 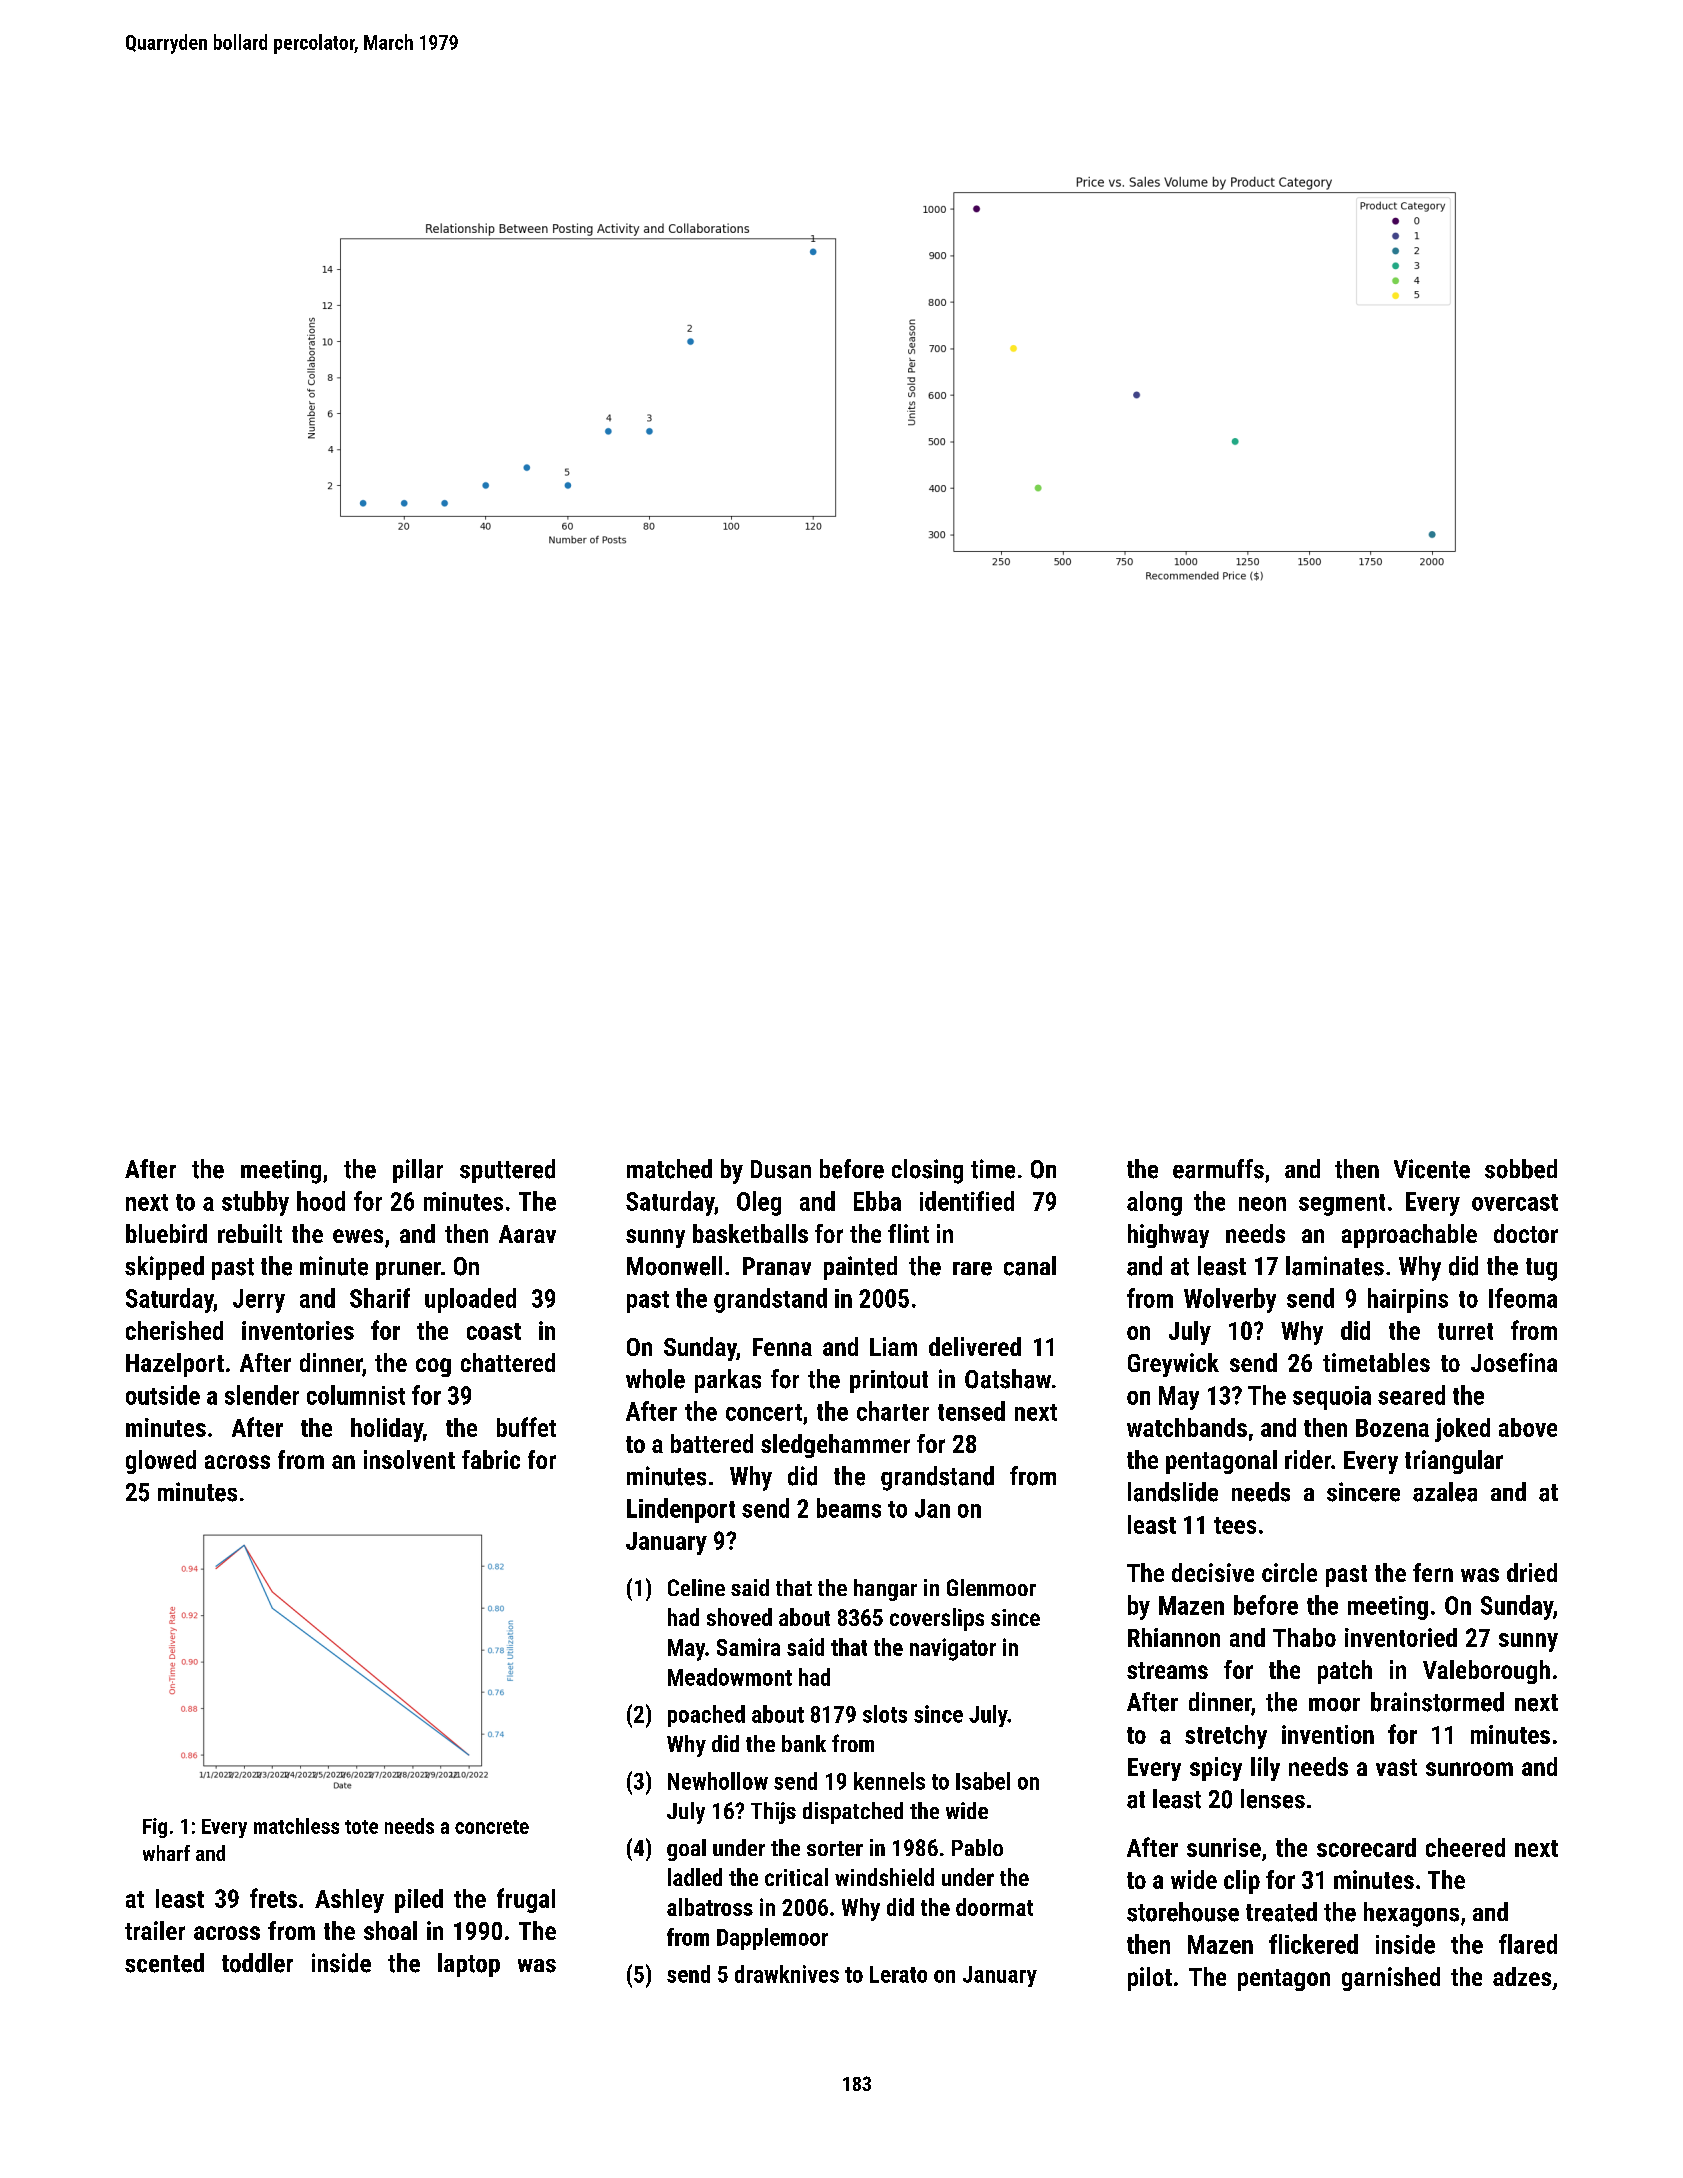 I want to click on Pranav, so click(x=777, y=1266).
